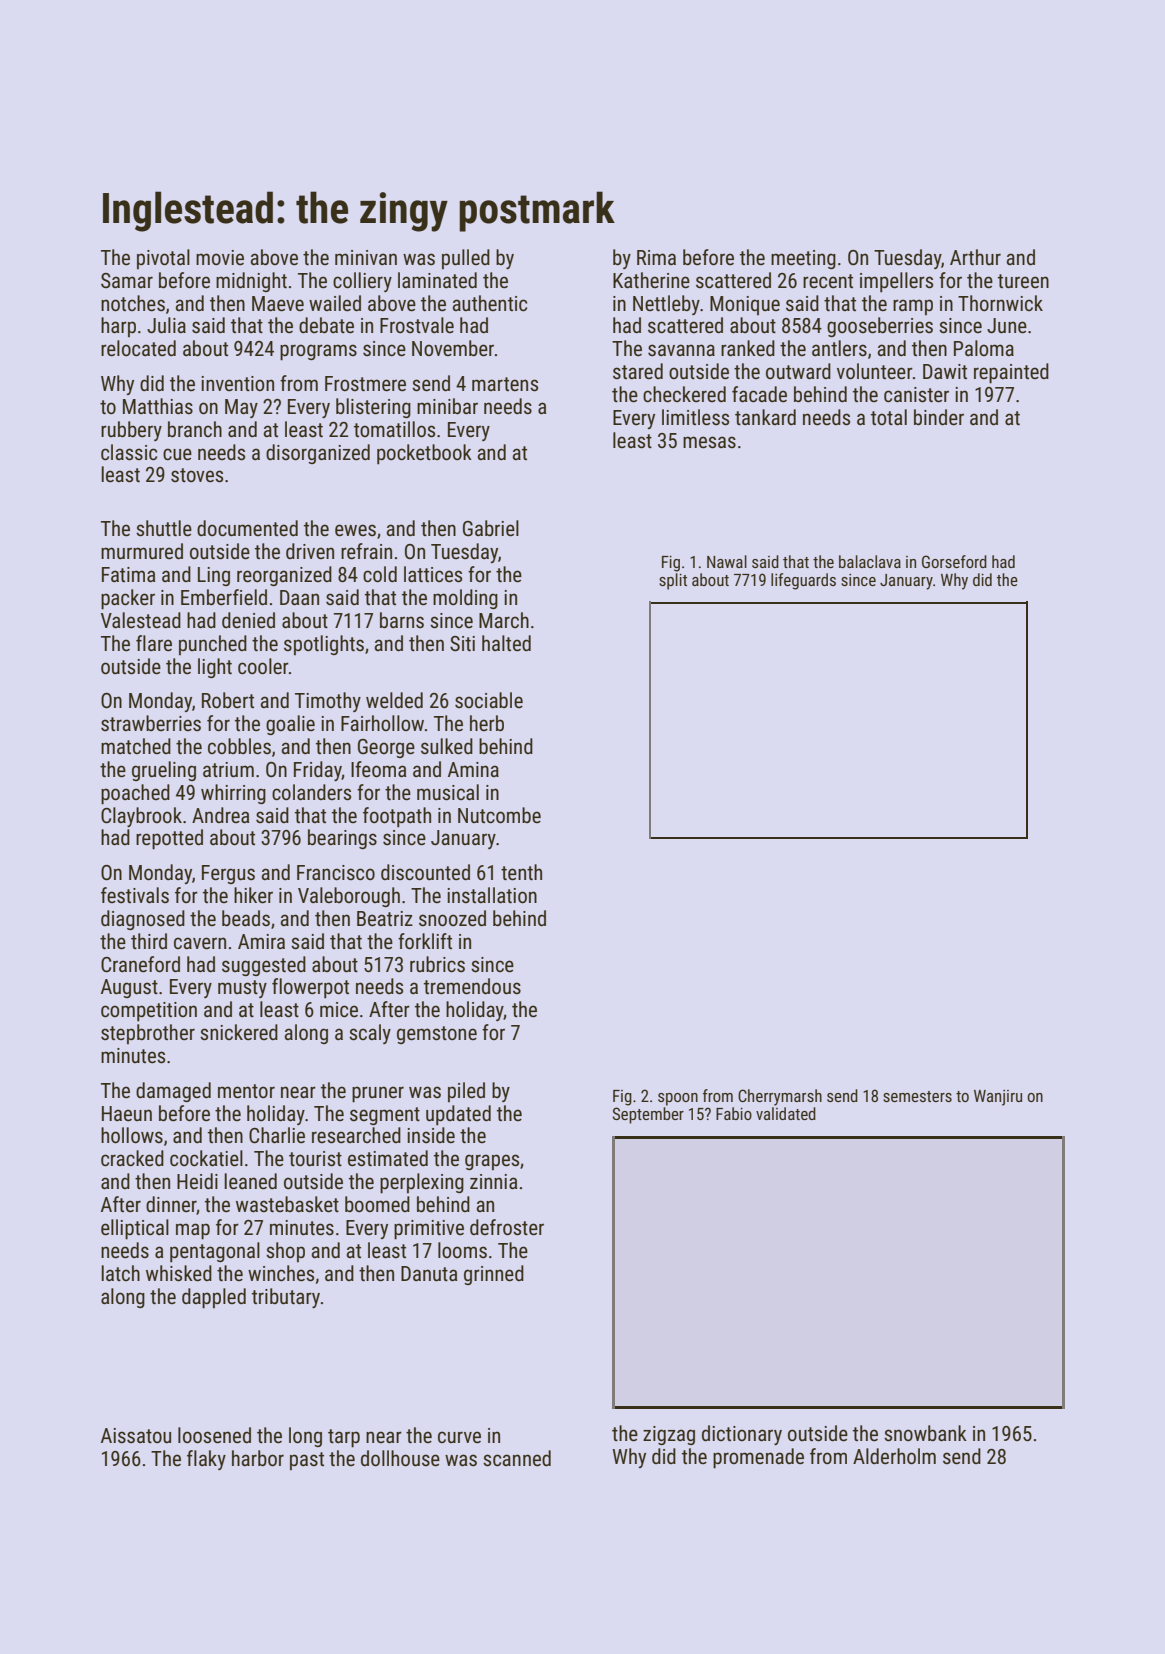  Describe the element at coordinates (975, 257) in the screenshot. I see `Arthur` at that location.
